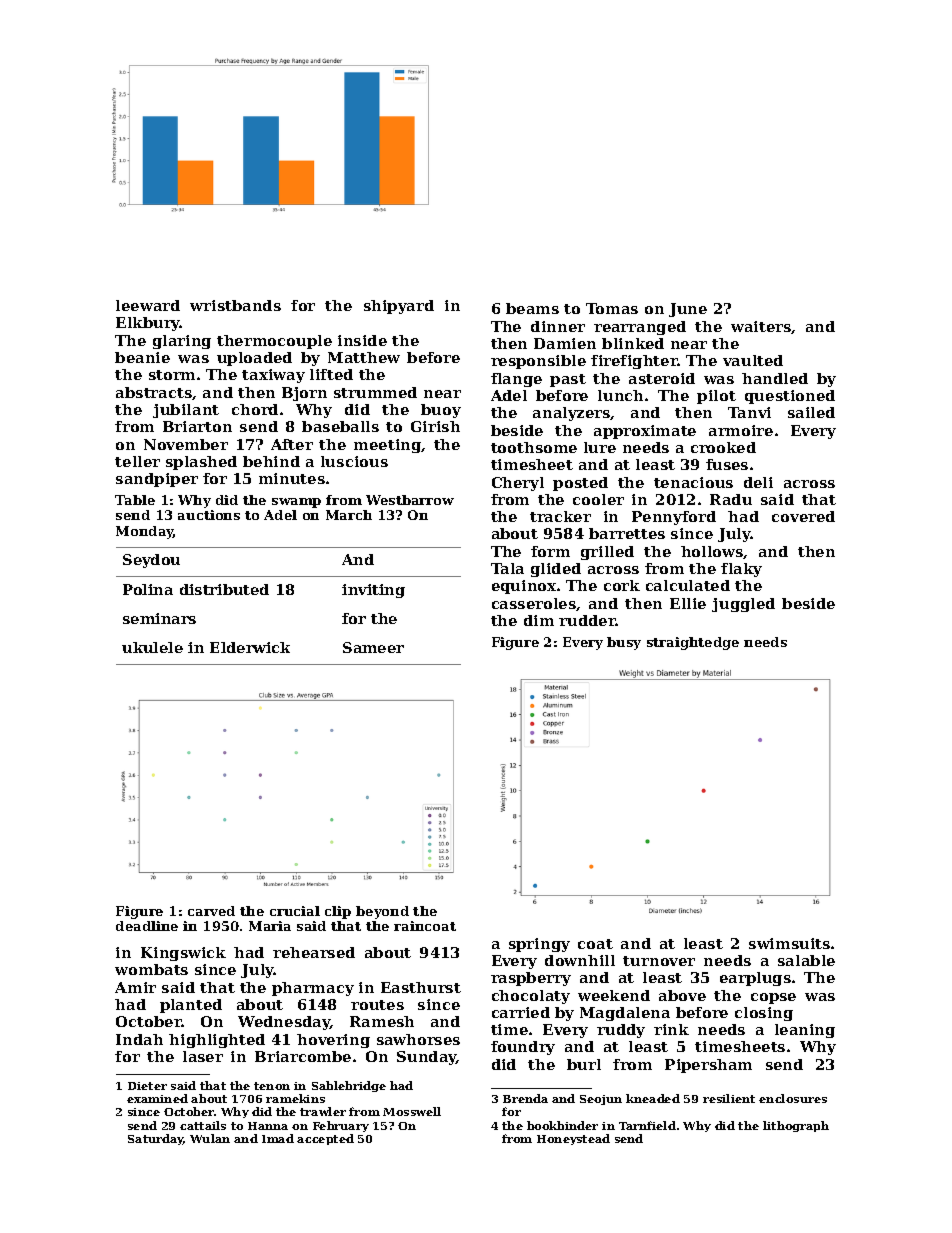  I want to click on busy, so click(624, 643).
